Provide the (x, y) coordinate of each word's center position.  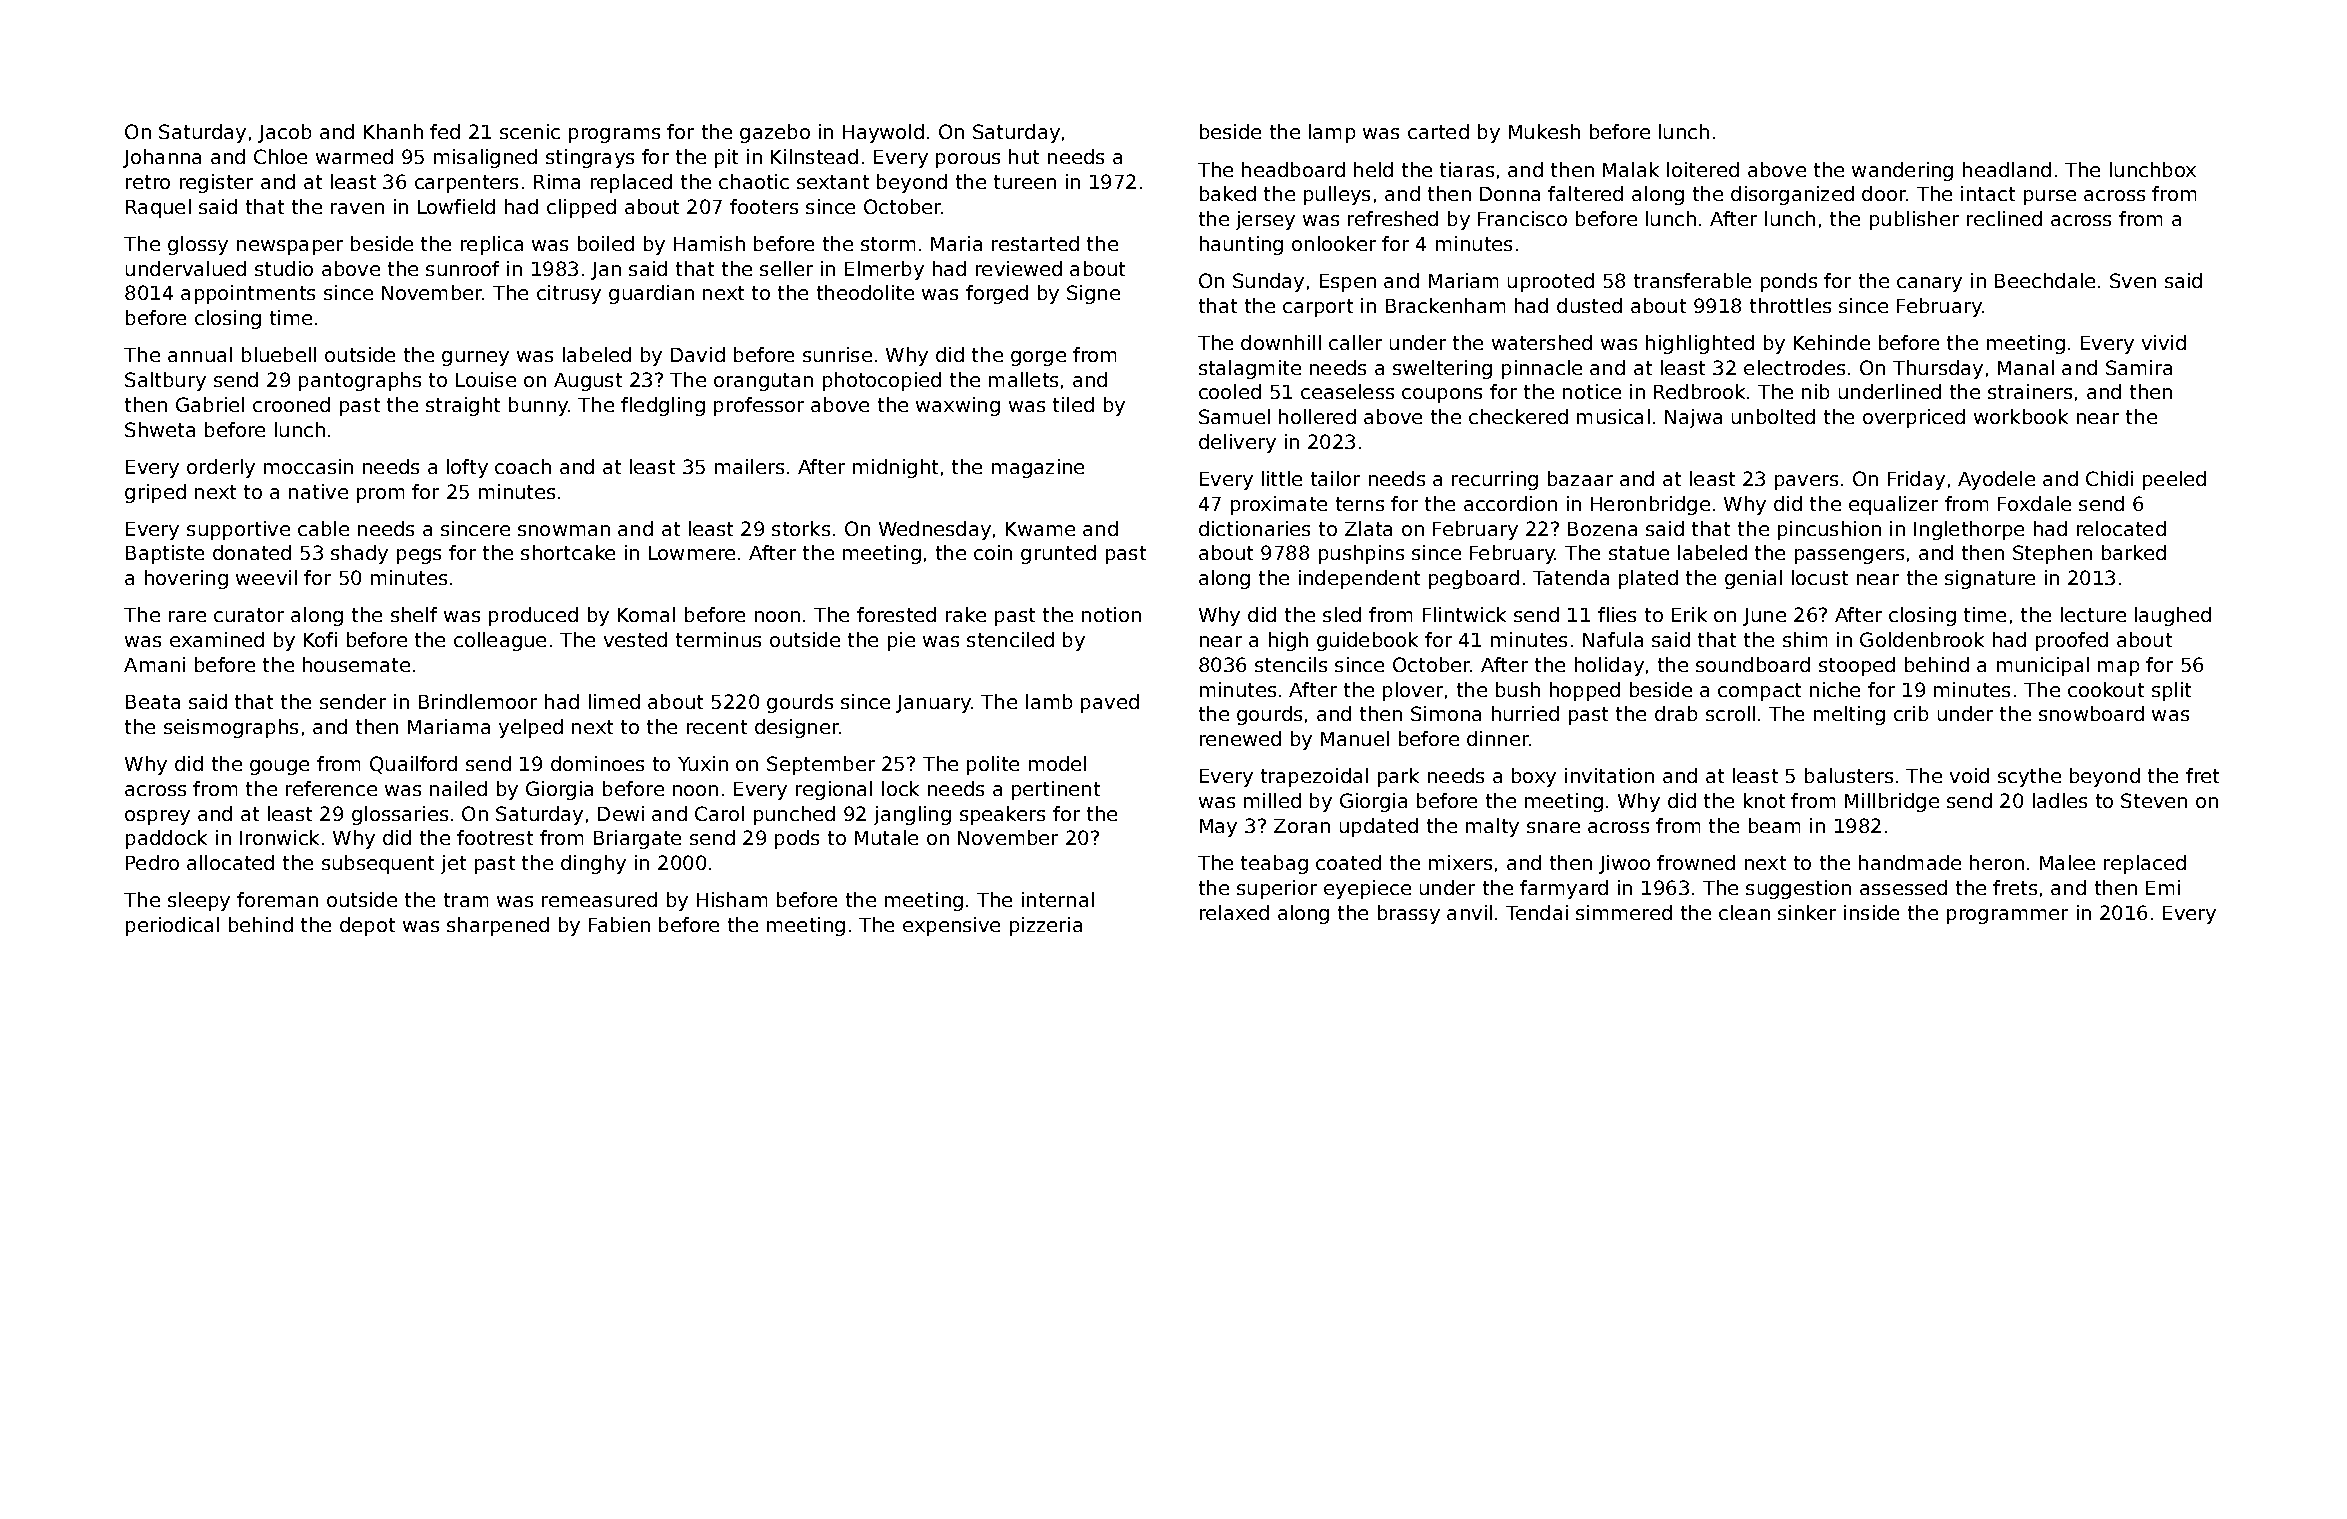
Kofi (320, 639)
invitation (1609, 775)
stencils (1291, 664)
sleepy (199, 901)
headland (2007, 169)
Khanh (393, 131)
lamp (1332, 133)
